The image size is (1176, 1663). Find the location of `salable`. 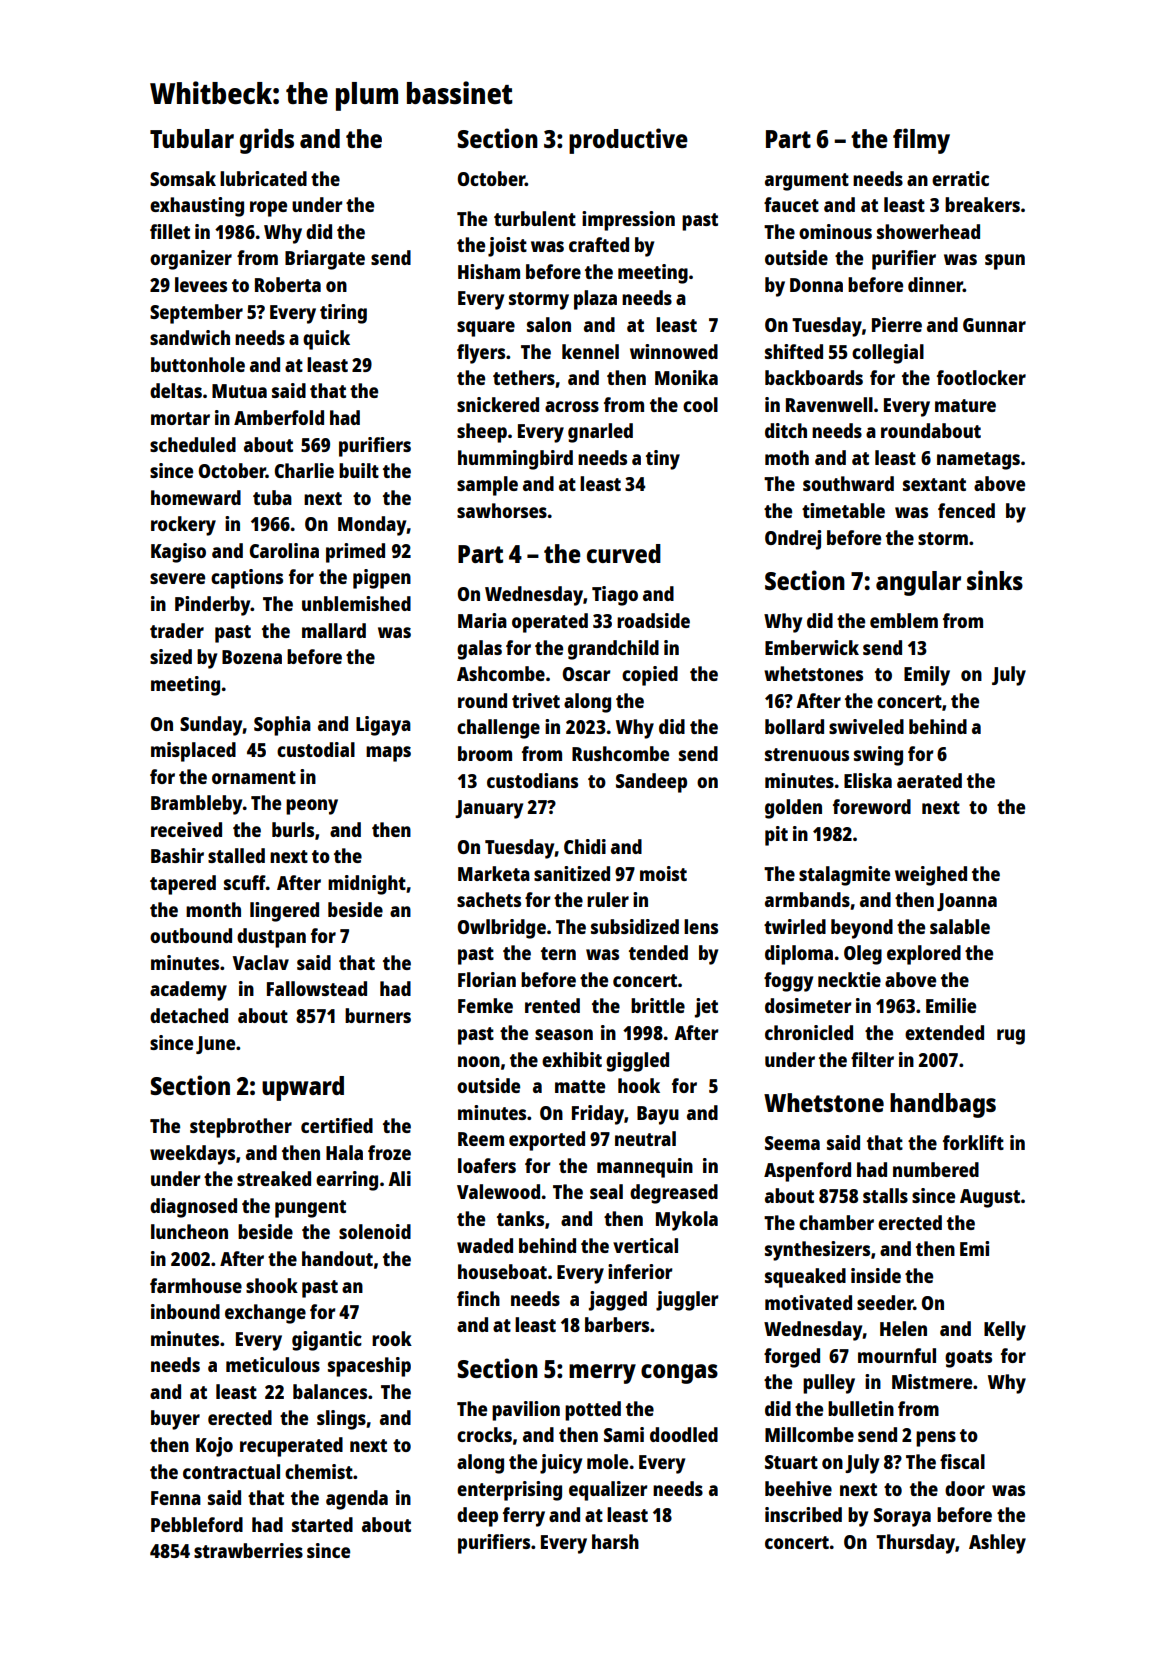

salable is located at coordinates (960, 926).
